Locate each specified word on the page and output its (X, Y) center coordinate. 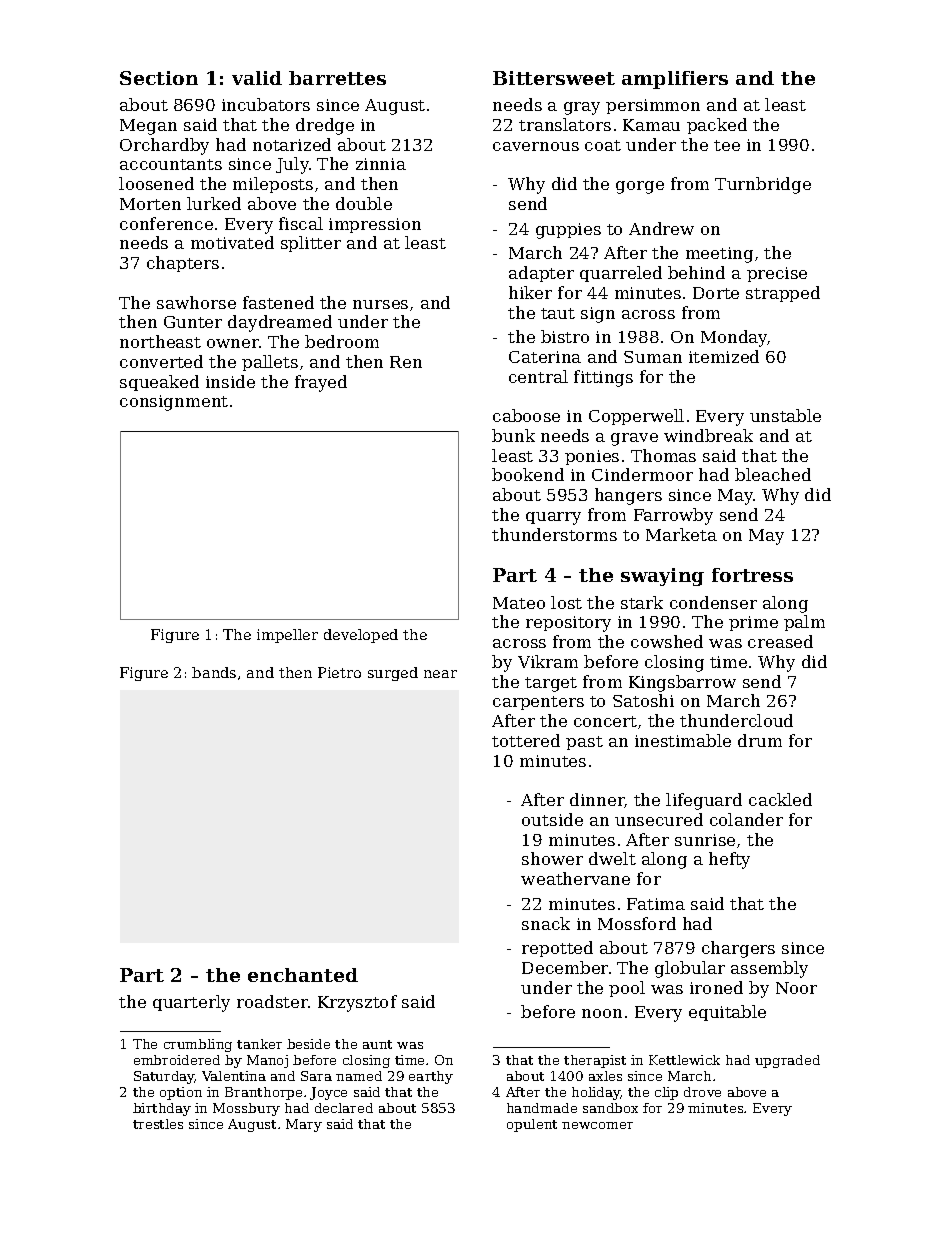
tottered (526, 740)
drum (760, 740)
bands (214, 672)
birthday (162, 1109)
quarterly (191, 1003)
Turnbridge (763, 185)
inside (230, 381)
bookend (528, 474)
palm (804, 623)
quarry (553, 518)
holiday (596, 1093)
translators (565, 124)
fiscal (301, 223)
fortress (752, 575)
